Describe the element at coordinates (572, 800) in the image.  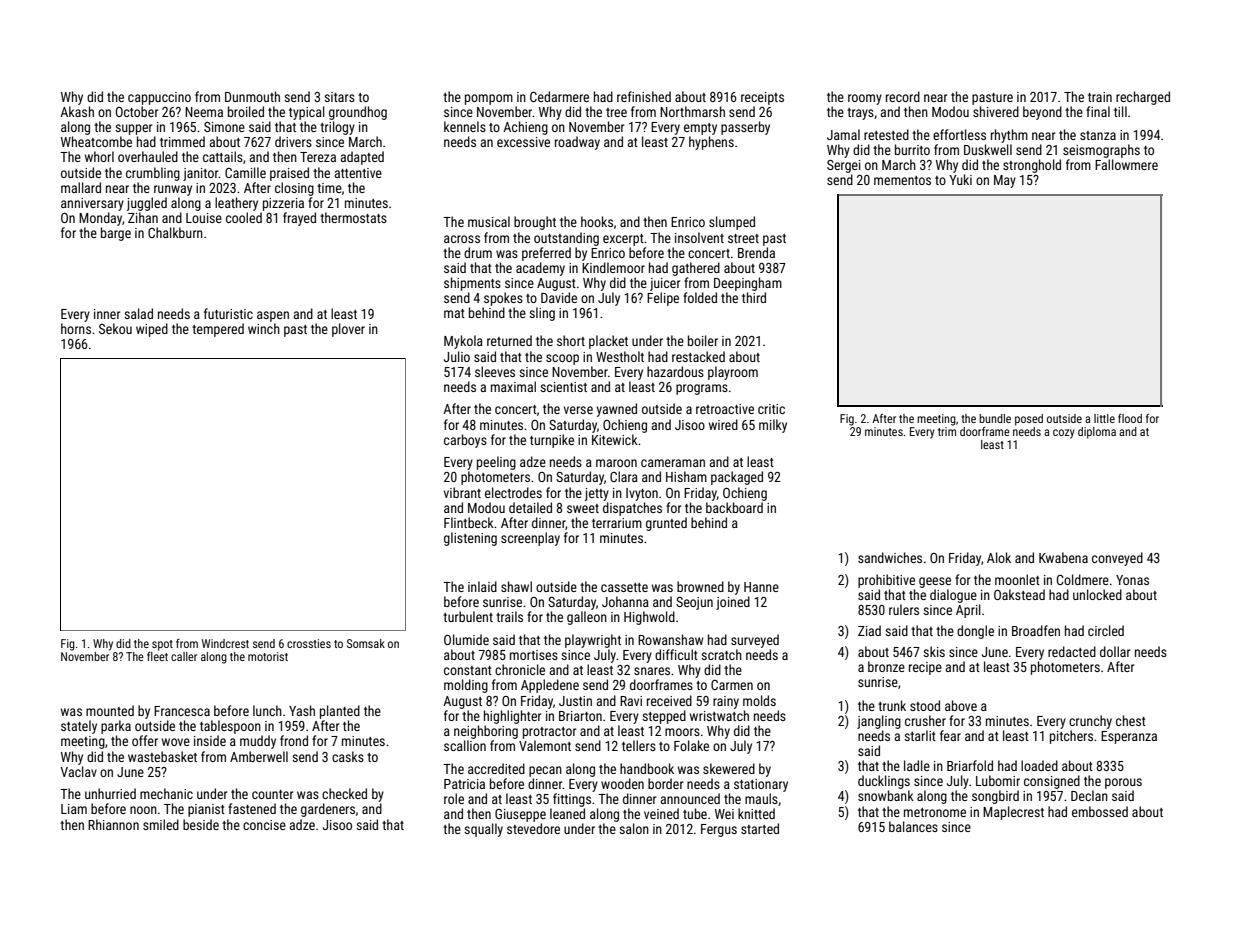
I see `fittings` at that location.
